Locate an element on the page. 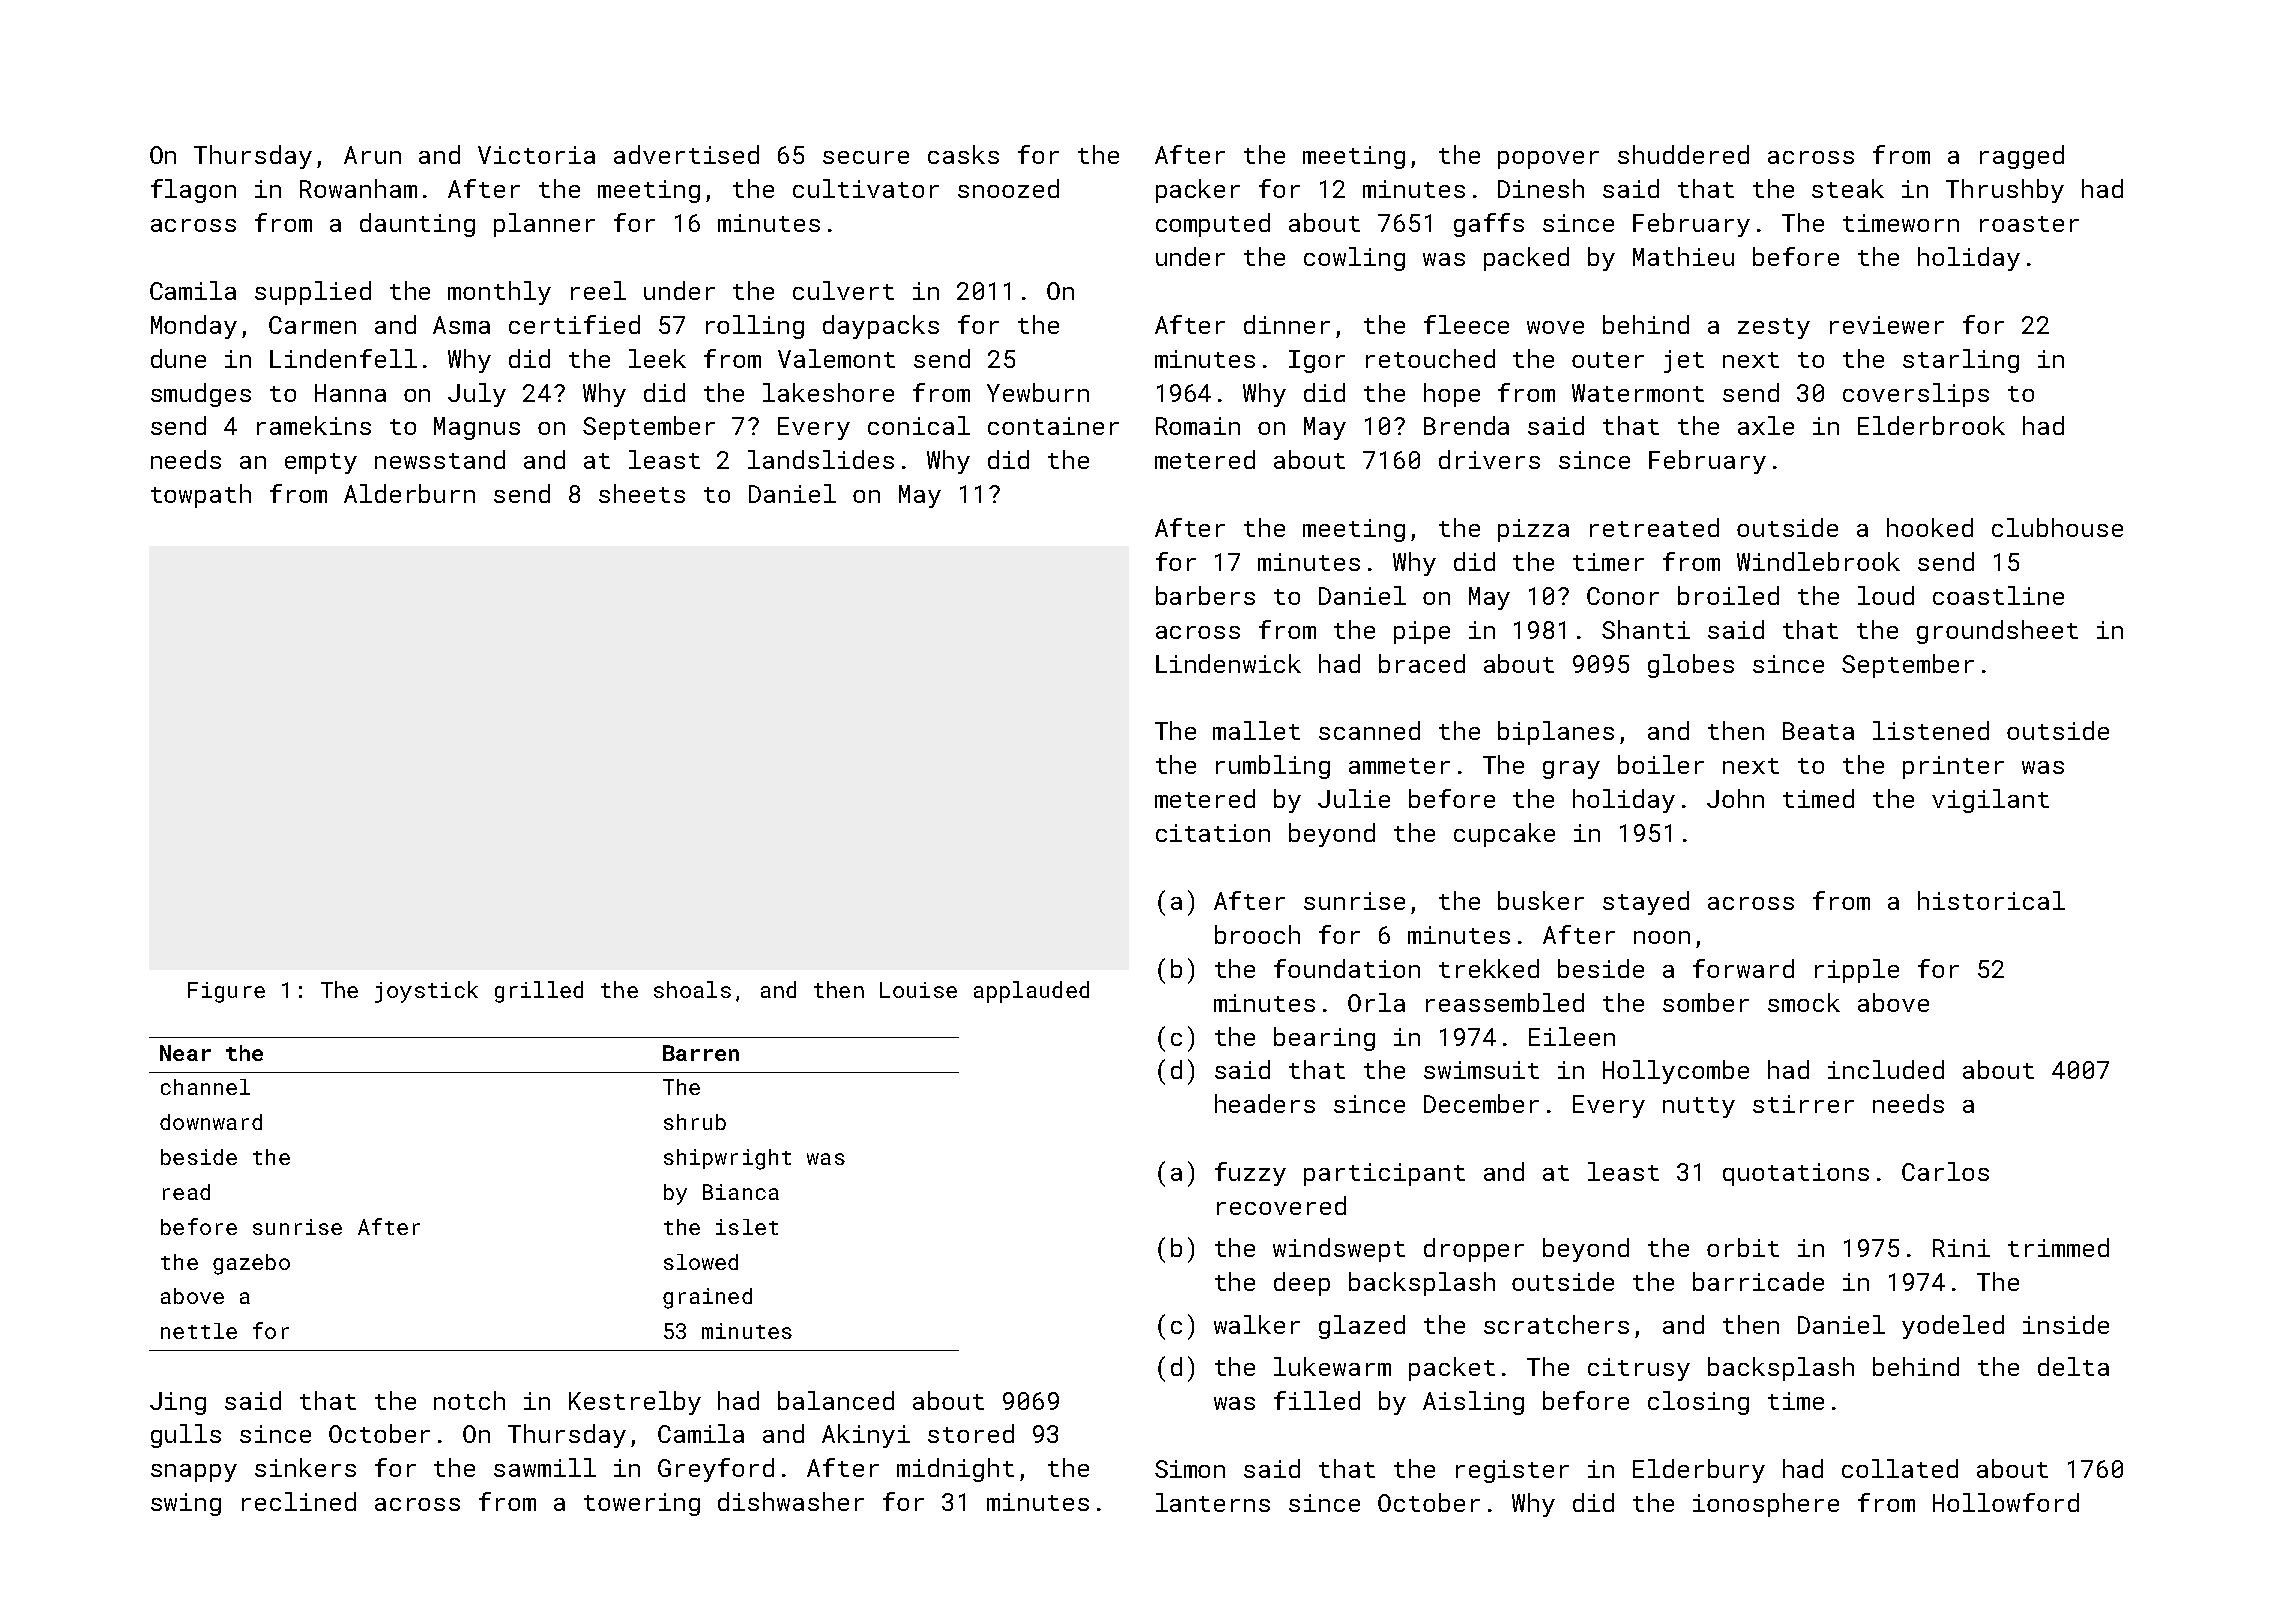 The width and height of the image is (2282, 1614). vigilant is located at coordinates (1990, 801).
